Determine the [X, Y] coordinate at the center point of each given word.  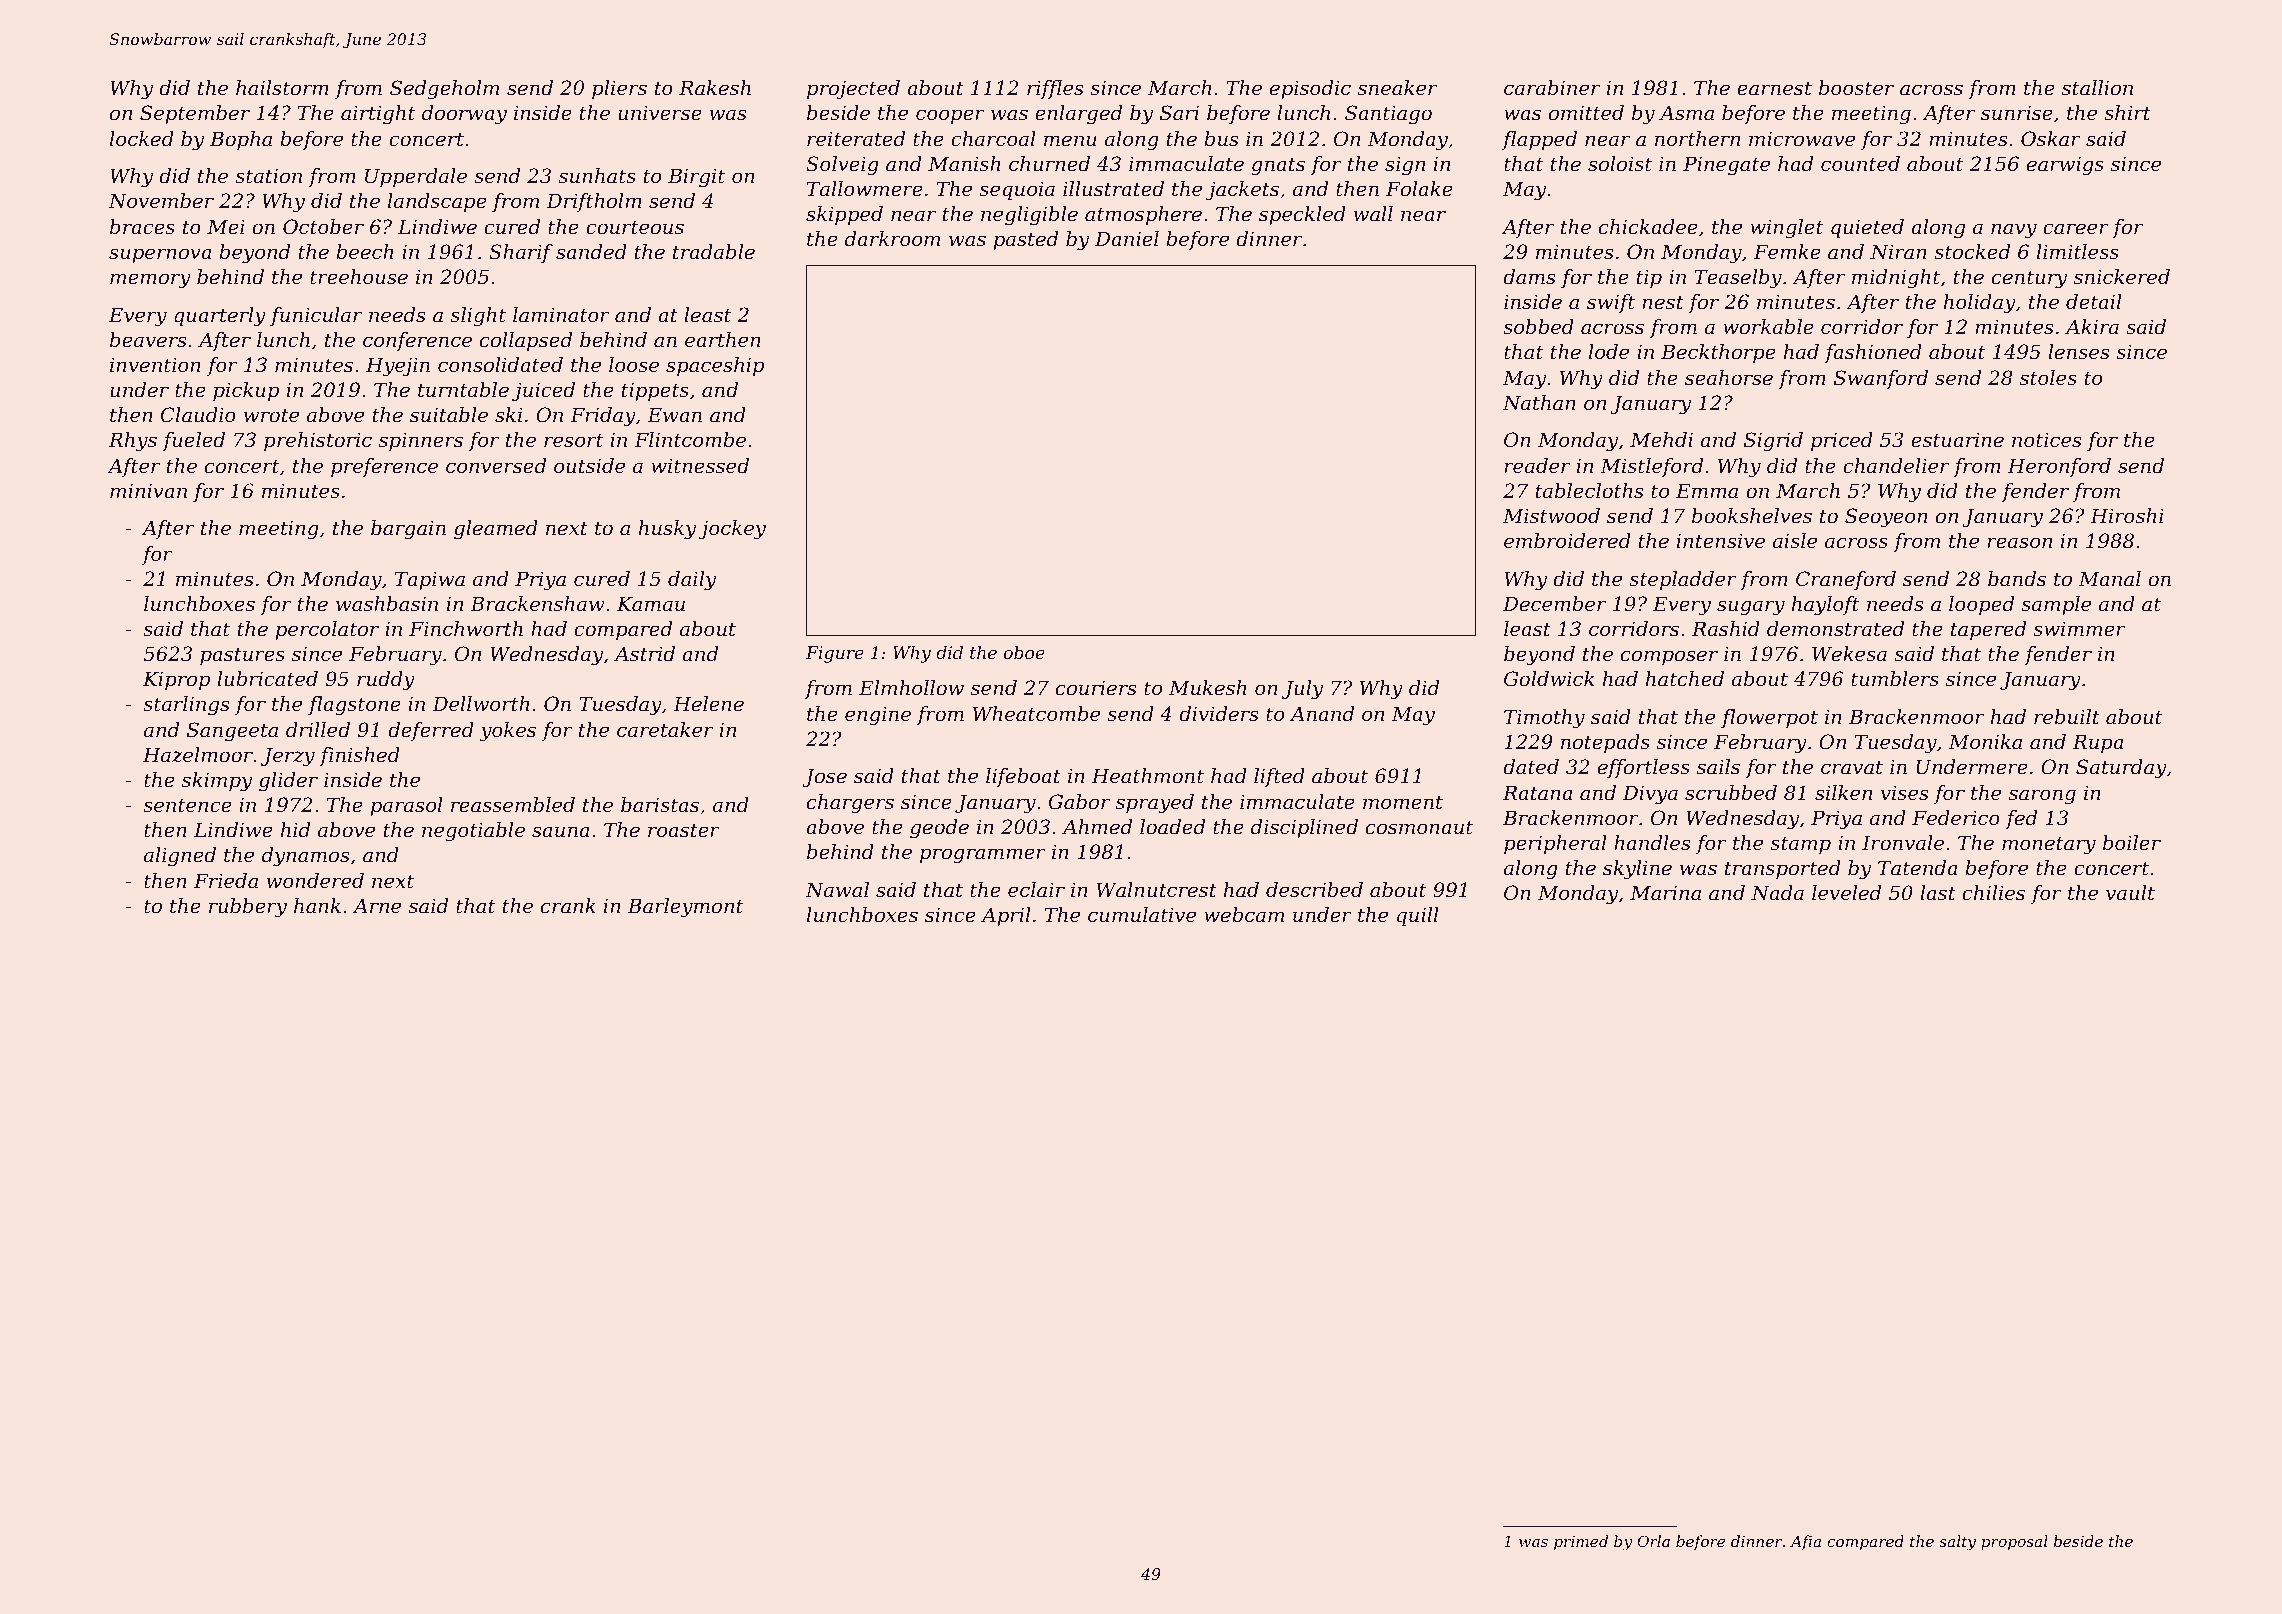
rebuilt [2067, 717]
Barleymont [685, 908]
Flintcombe [690, 440]
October [323, 227]
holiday [1980, 304]
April [1006, 916]
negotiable [473, 832]
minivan [148, 491]
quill [1418, 916]
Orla [1653, 1541]
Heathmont [1148, 776]
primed [1581, 1542]
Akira [2092, 326]
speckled [1302, 215]
